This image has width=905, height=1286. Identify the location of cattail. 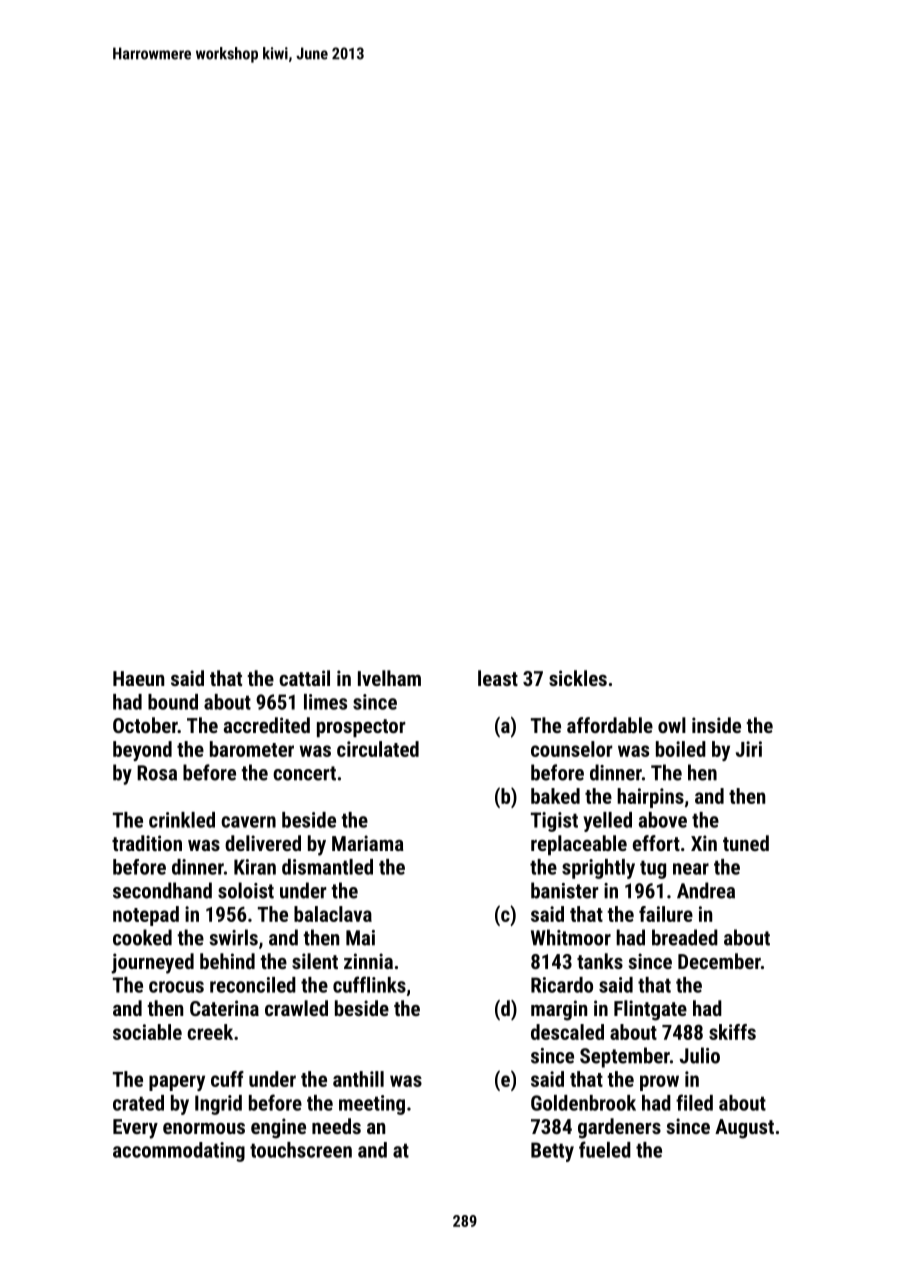
(304, 678).
